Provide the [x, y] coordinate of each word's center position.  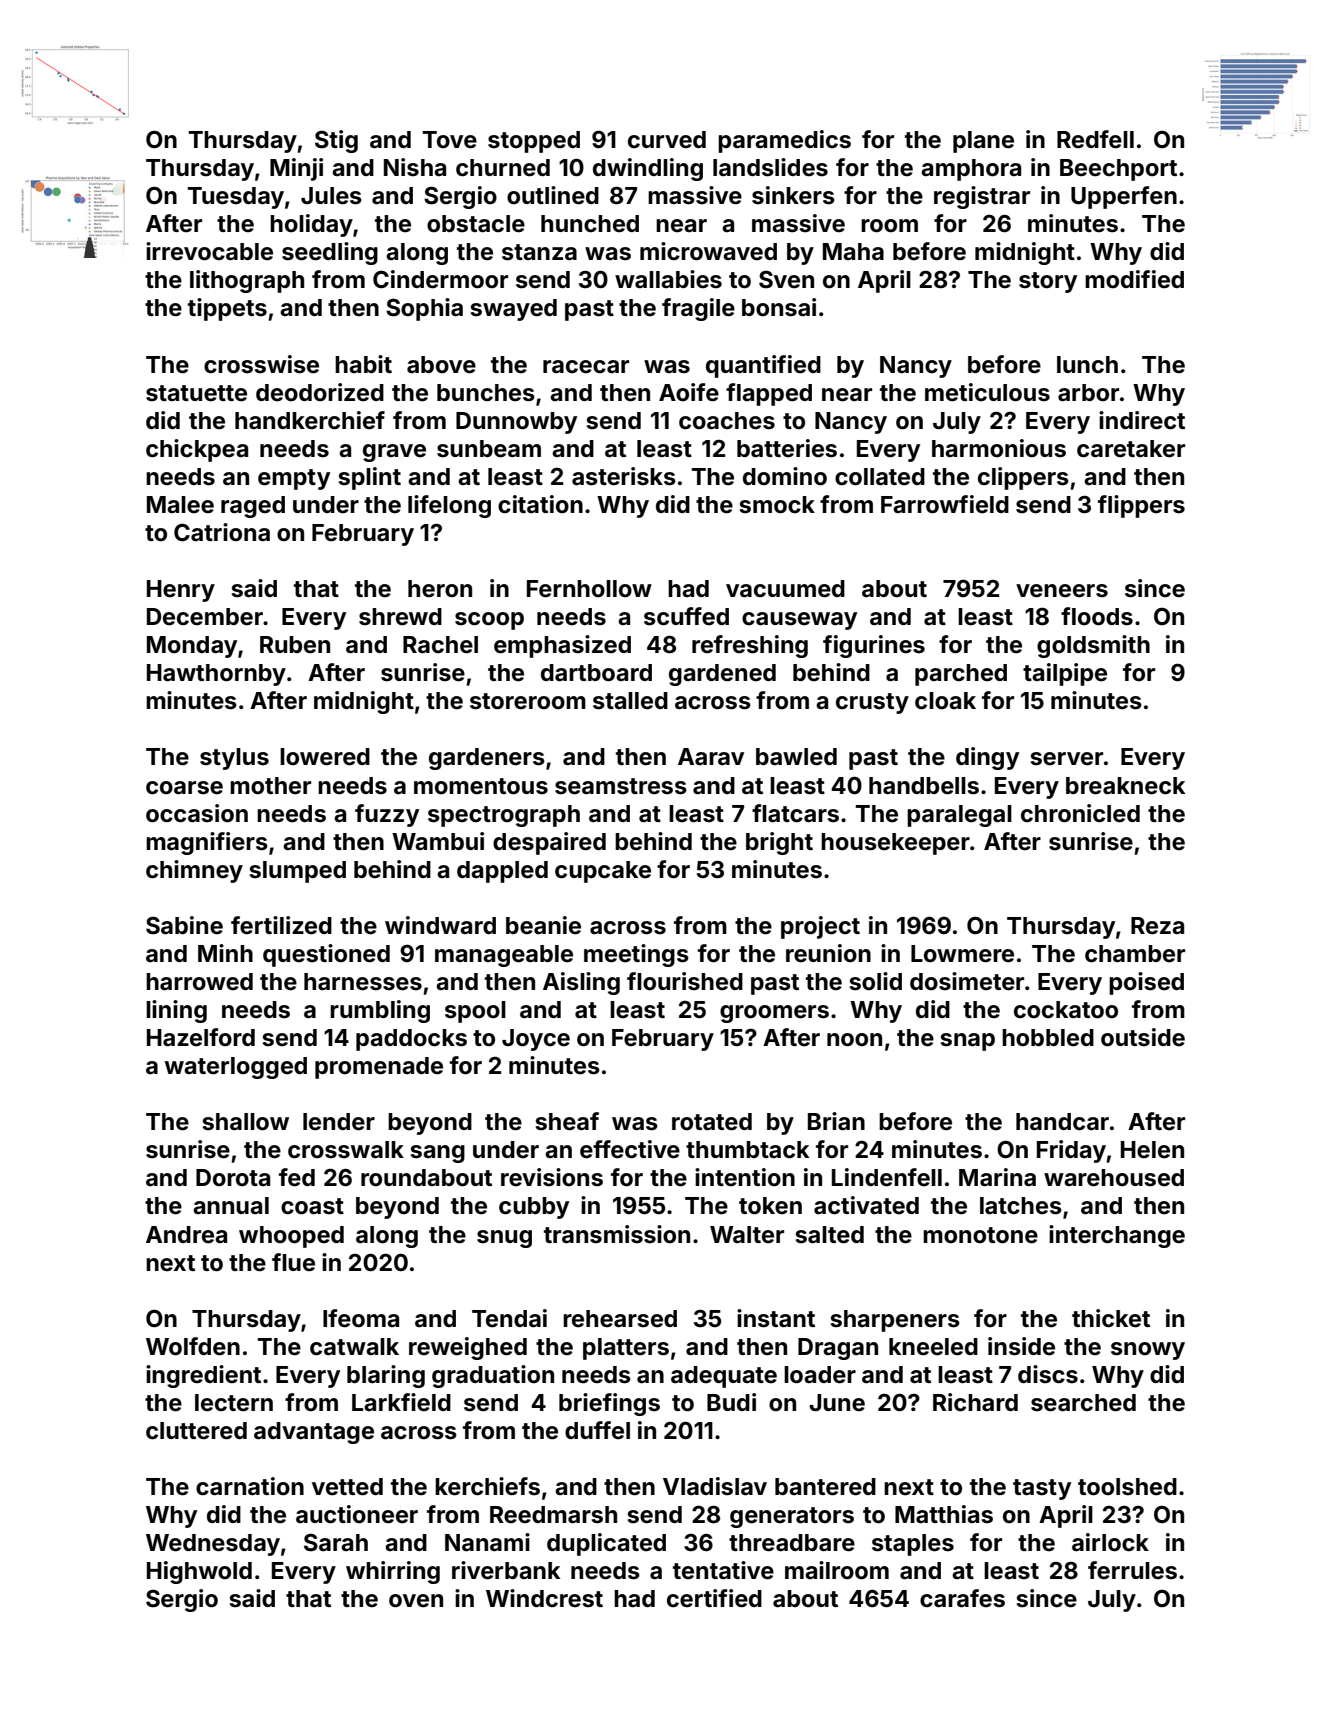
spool [475, 1012]
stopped [534, 142]
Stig [336, 141]
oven [416, 1601]
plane [983, 142]
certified [714, 1598]
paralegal [959, 816]
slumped [298, 872]
